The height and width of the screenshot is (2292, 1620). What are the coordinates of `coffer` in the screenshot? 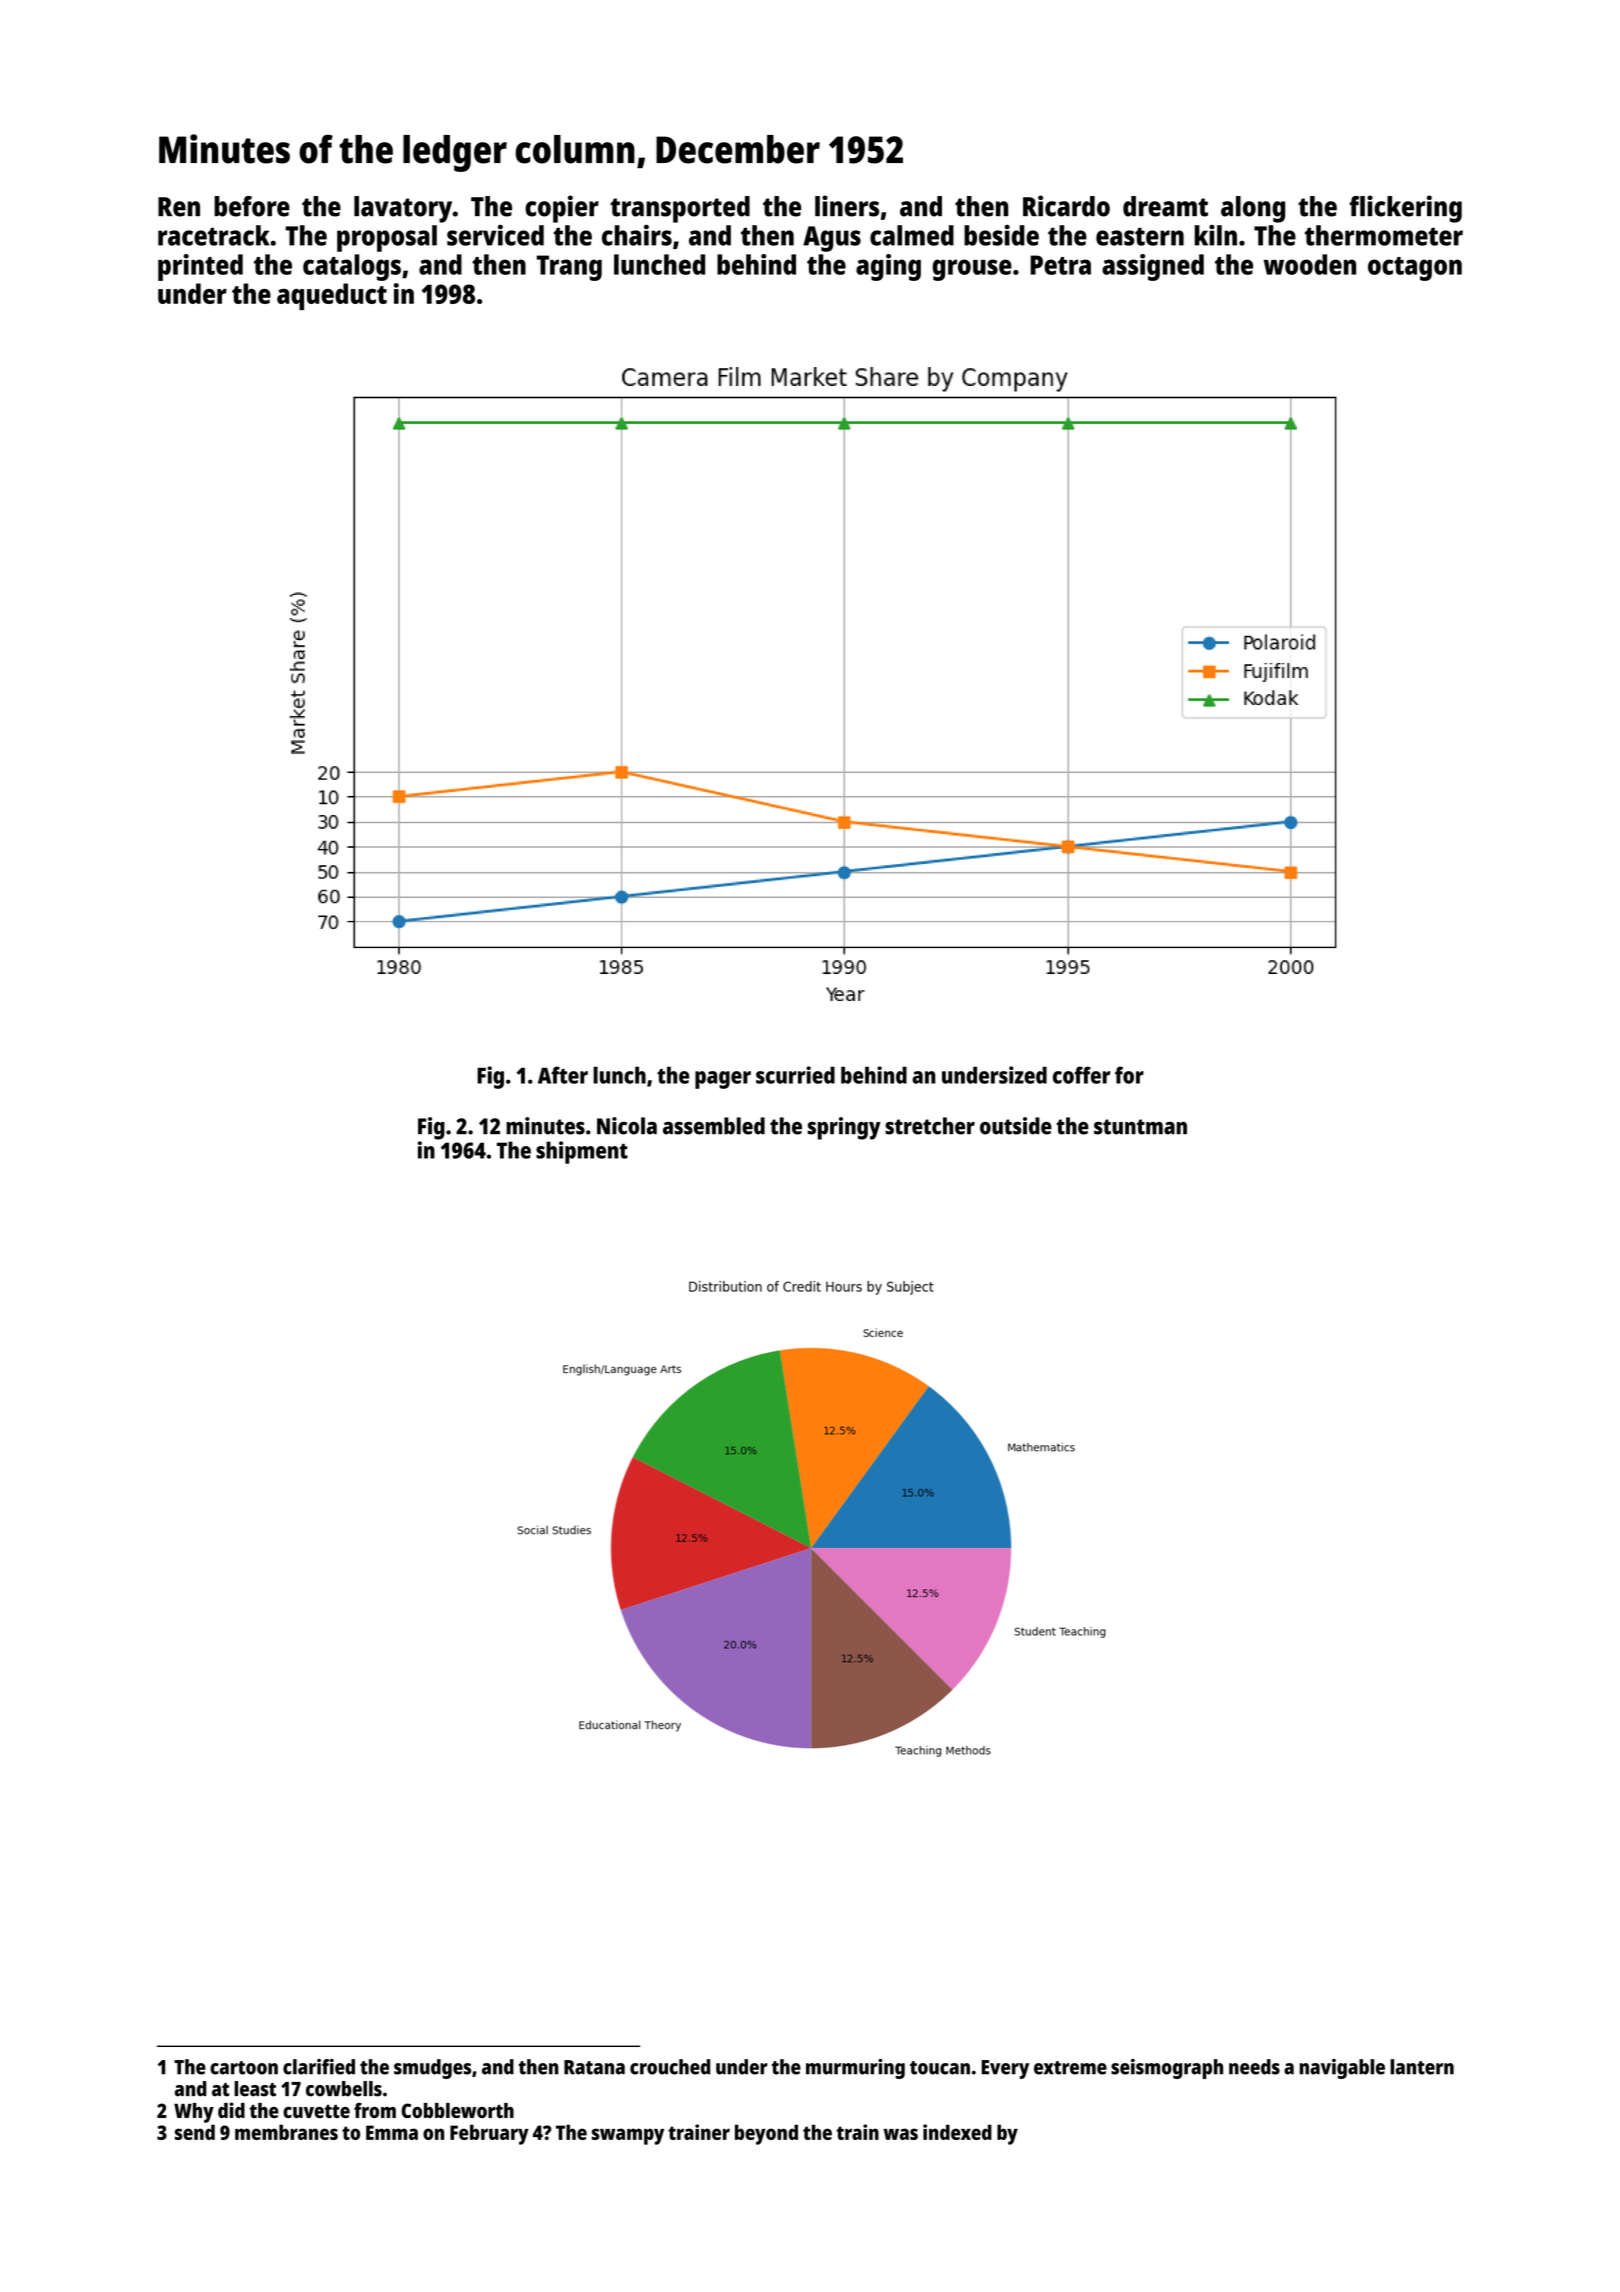 It's located at (1081, 1075).
